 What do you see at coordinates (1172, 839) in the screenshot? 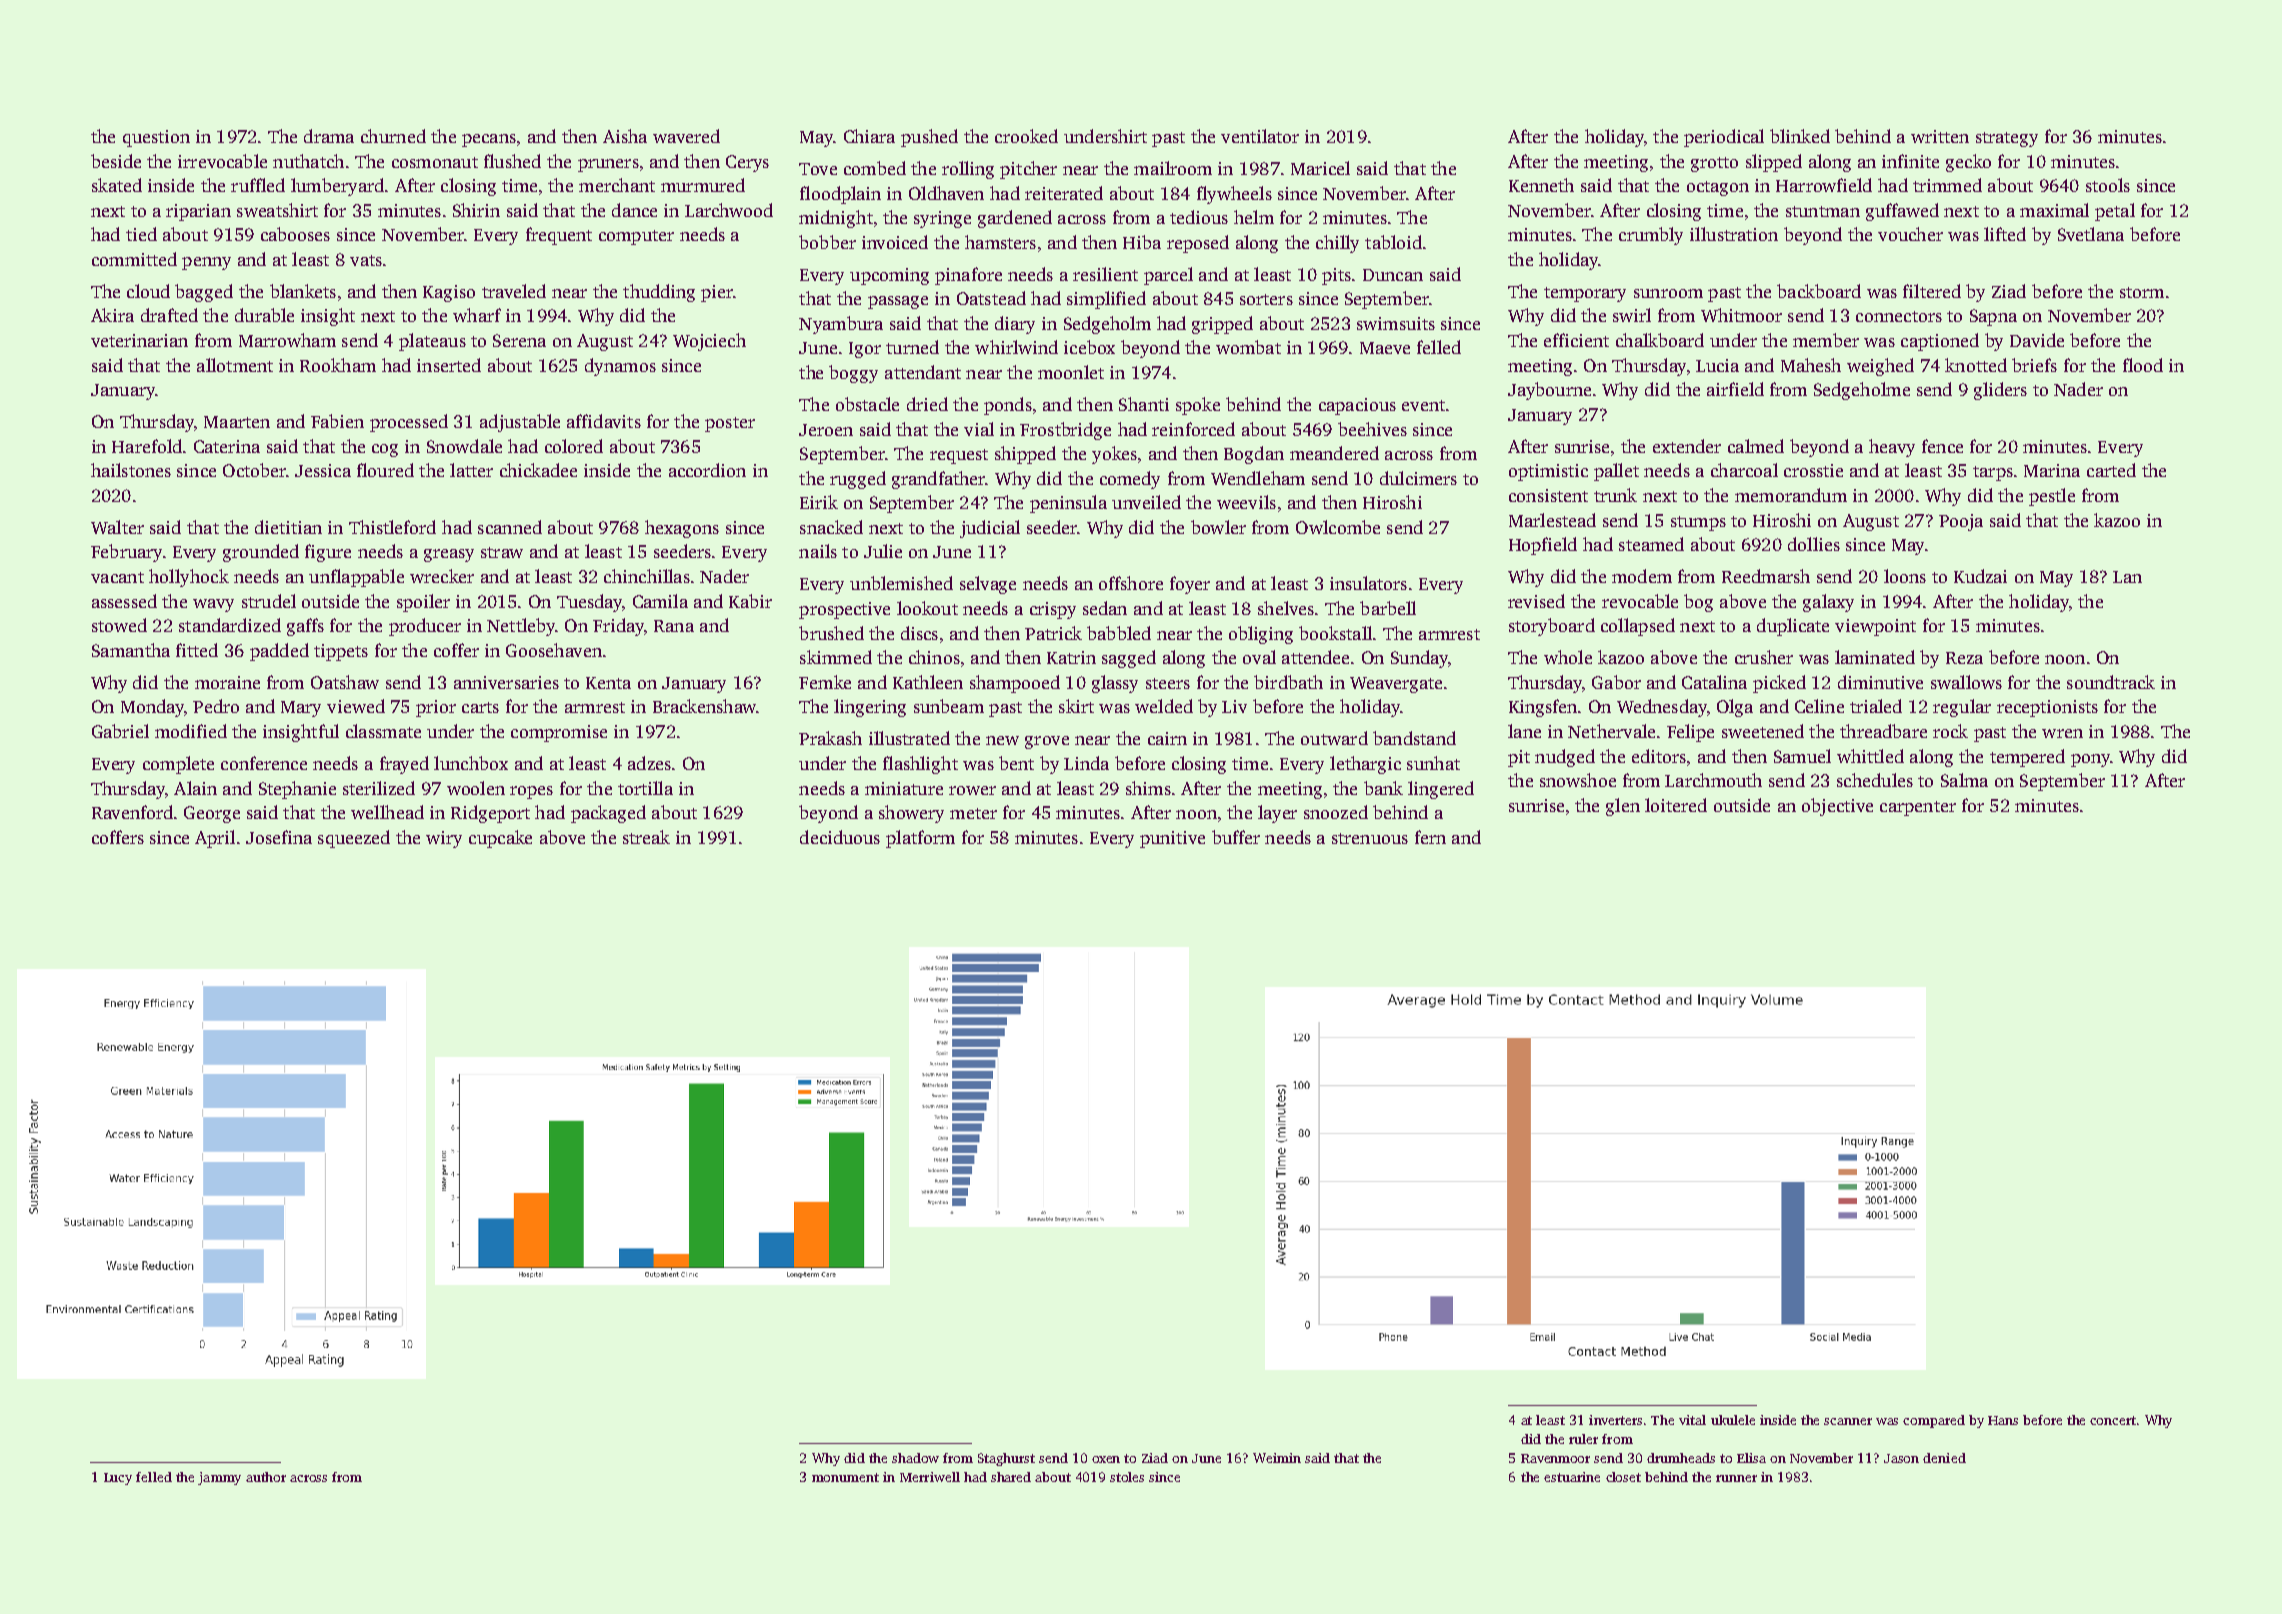
I see `punitive` at bounding box center [1172, 839].
